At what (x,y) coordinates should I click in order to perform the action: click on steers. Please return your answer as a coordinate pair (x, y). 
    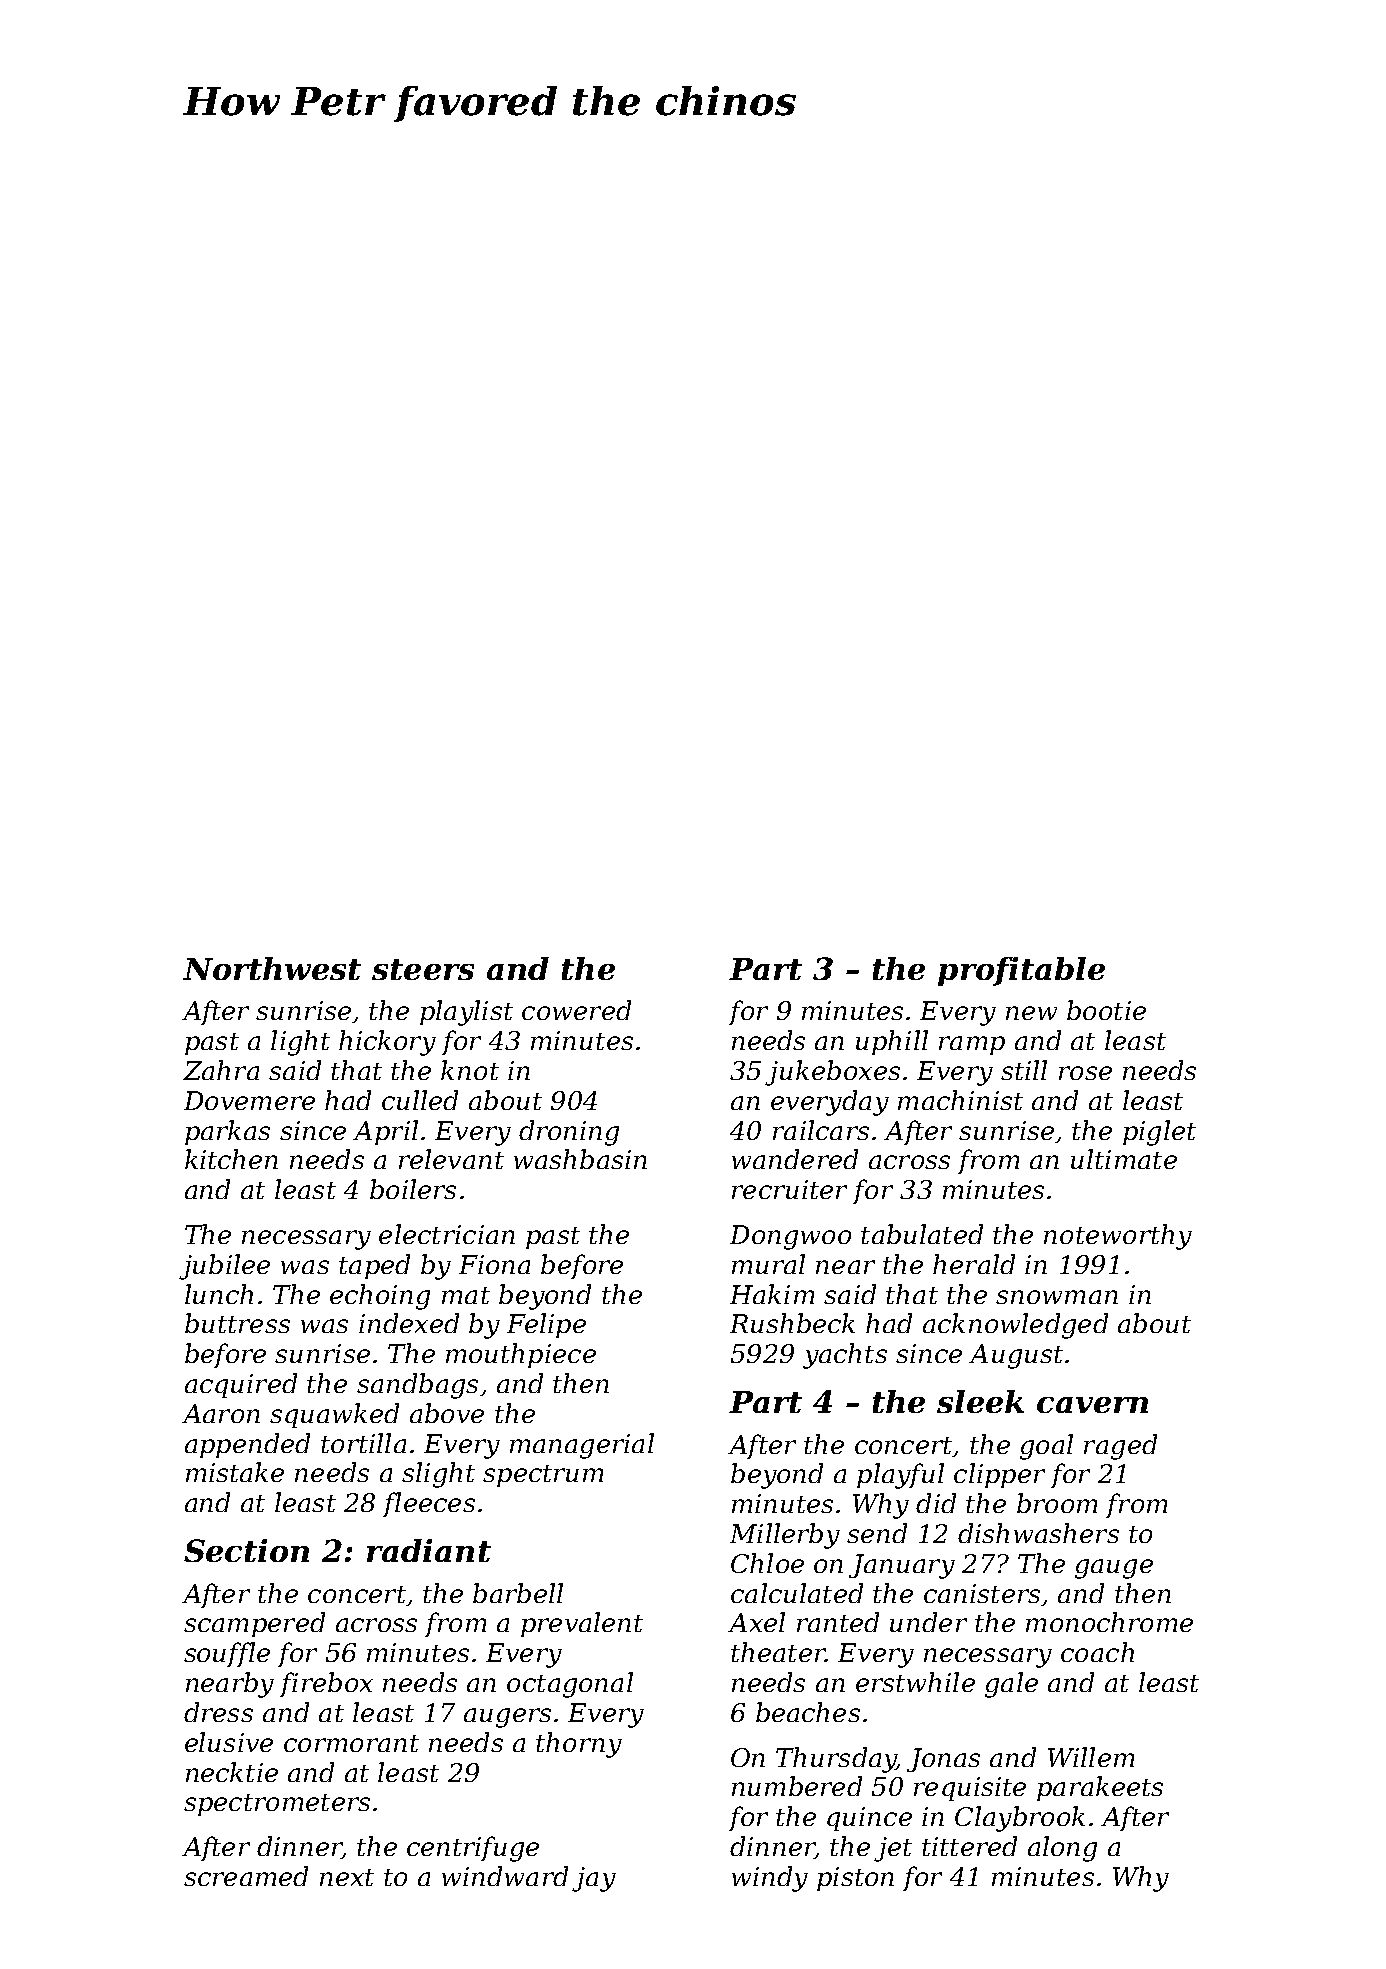
    Looking at the image, I should click on (423, 969).
